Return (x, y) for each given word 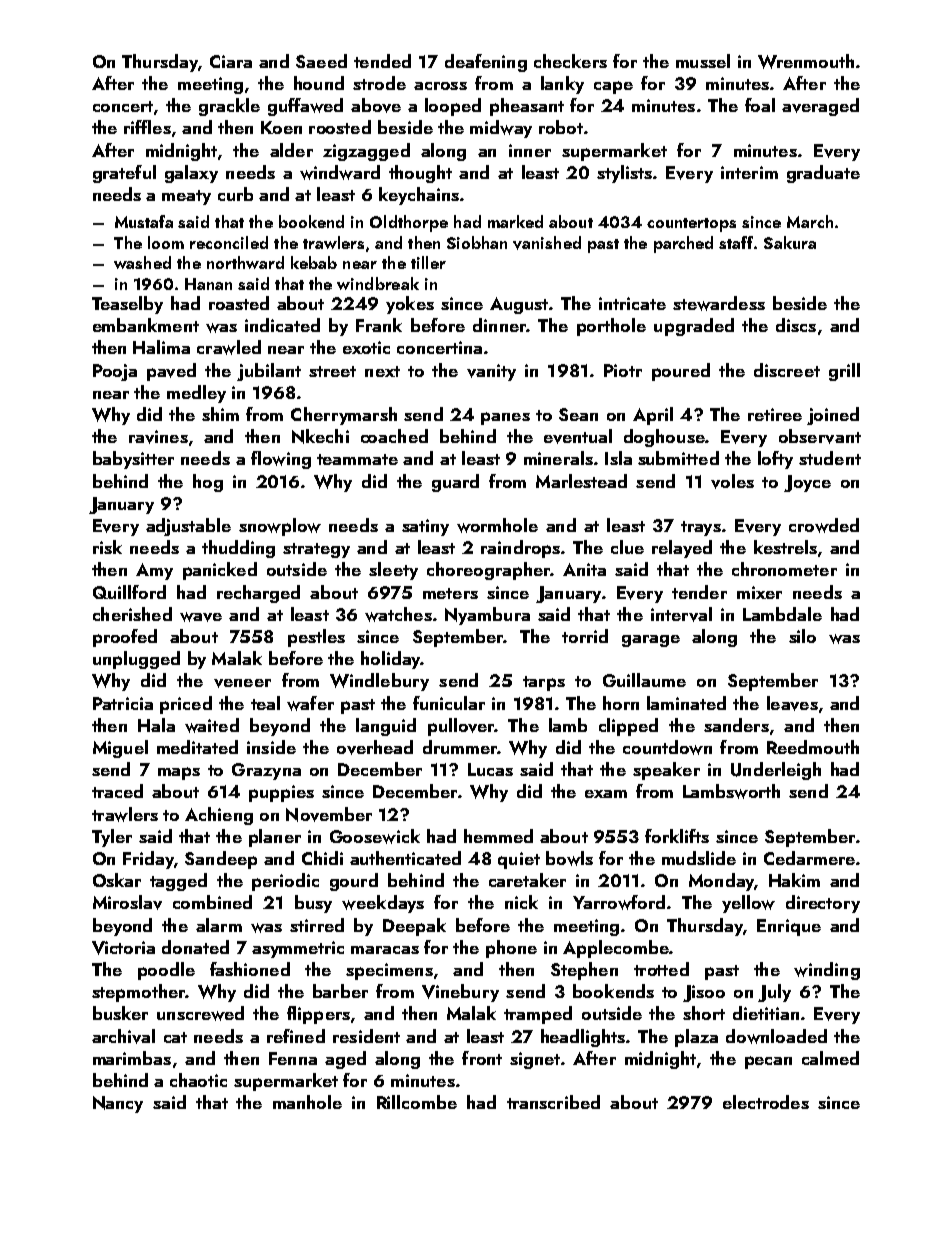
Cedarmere (809, 858)
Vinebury (460, 993)
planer (275, 838)
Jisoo (704, 993)
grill (844, 372)
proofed (125, 638)
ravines (158, 437)
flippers (318, 1015)
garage (651, 641)
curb (235, 194)
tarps (544, 683)
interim (749, 172)
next (382, 371)
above (376, 105)
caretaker (527, 880)
